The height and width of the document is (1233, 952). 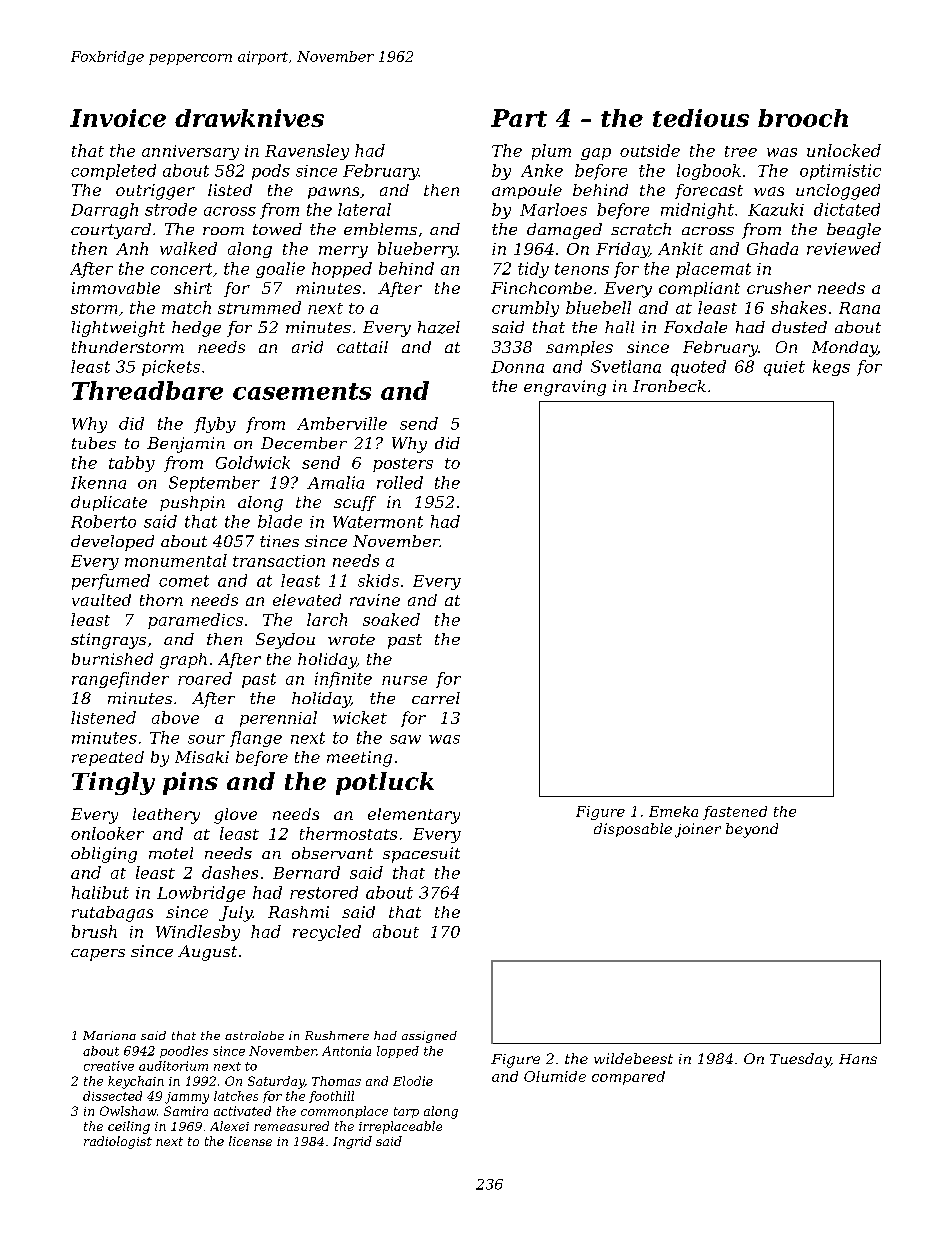 What do you see at coordinates (519, 118) in the document?
I see `Part` at bounding box center [519, 118].
